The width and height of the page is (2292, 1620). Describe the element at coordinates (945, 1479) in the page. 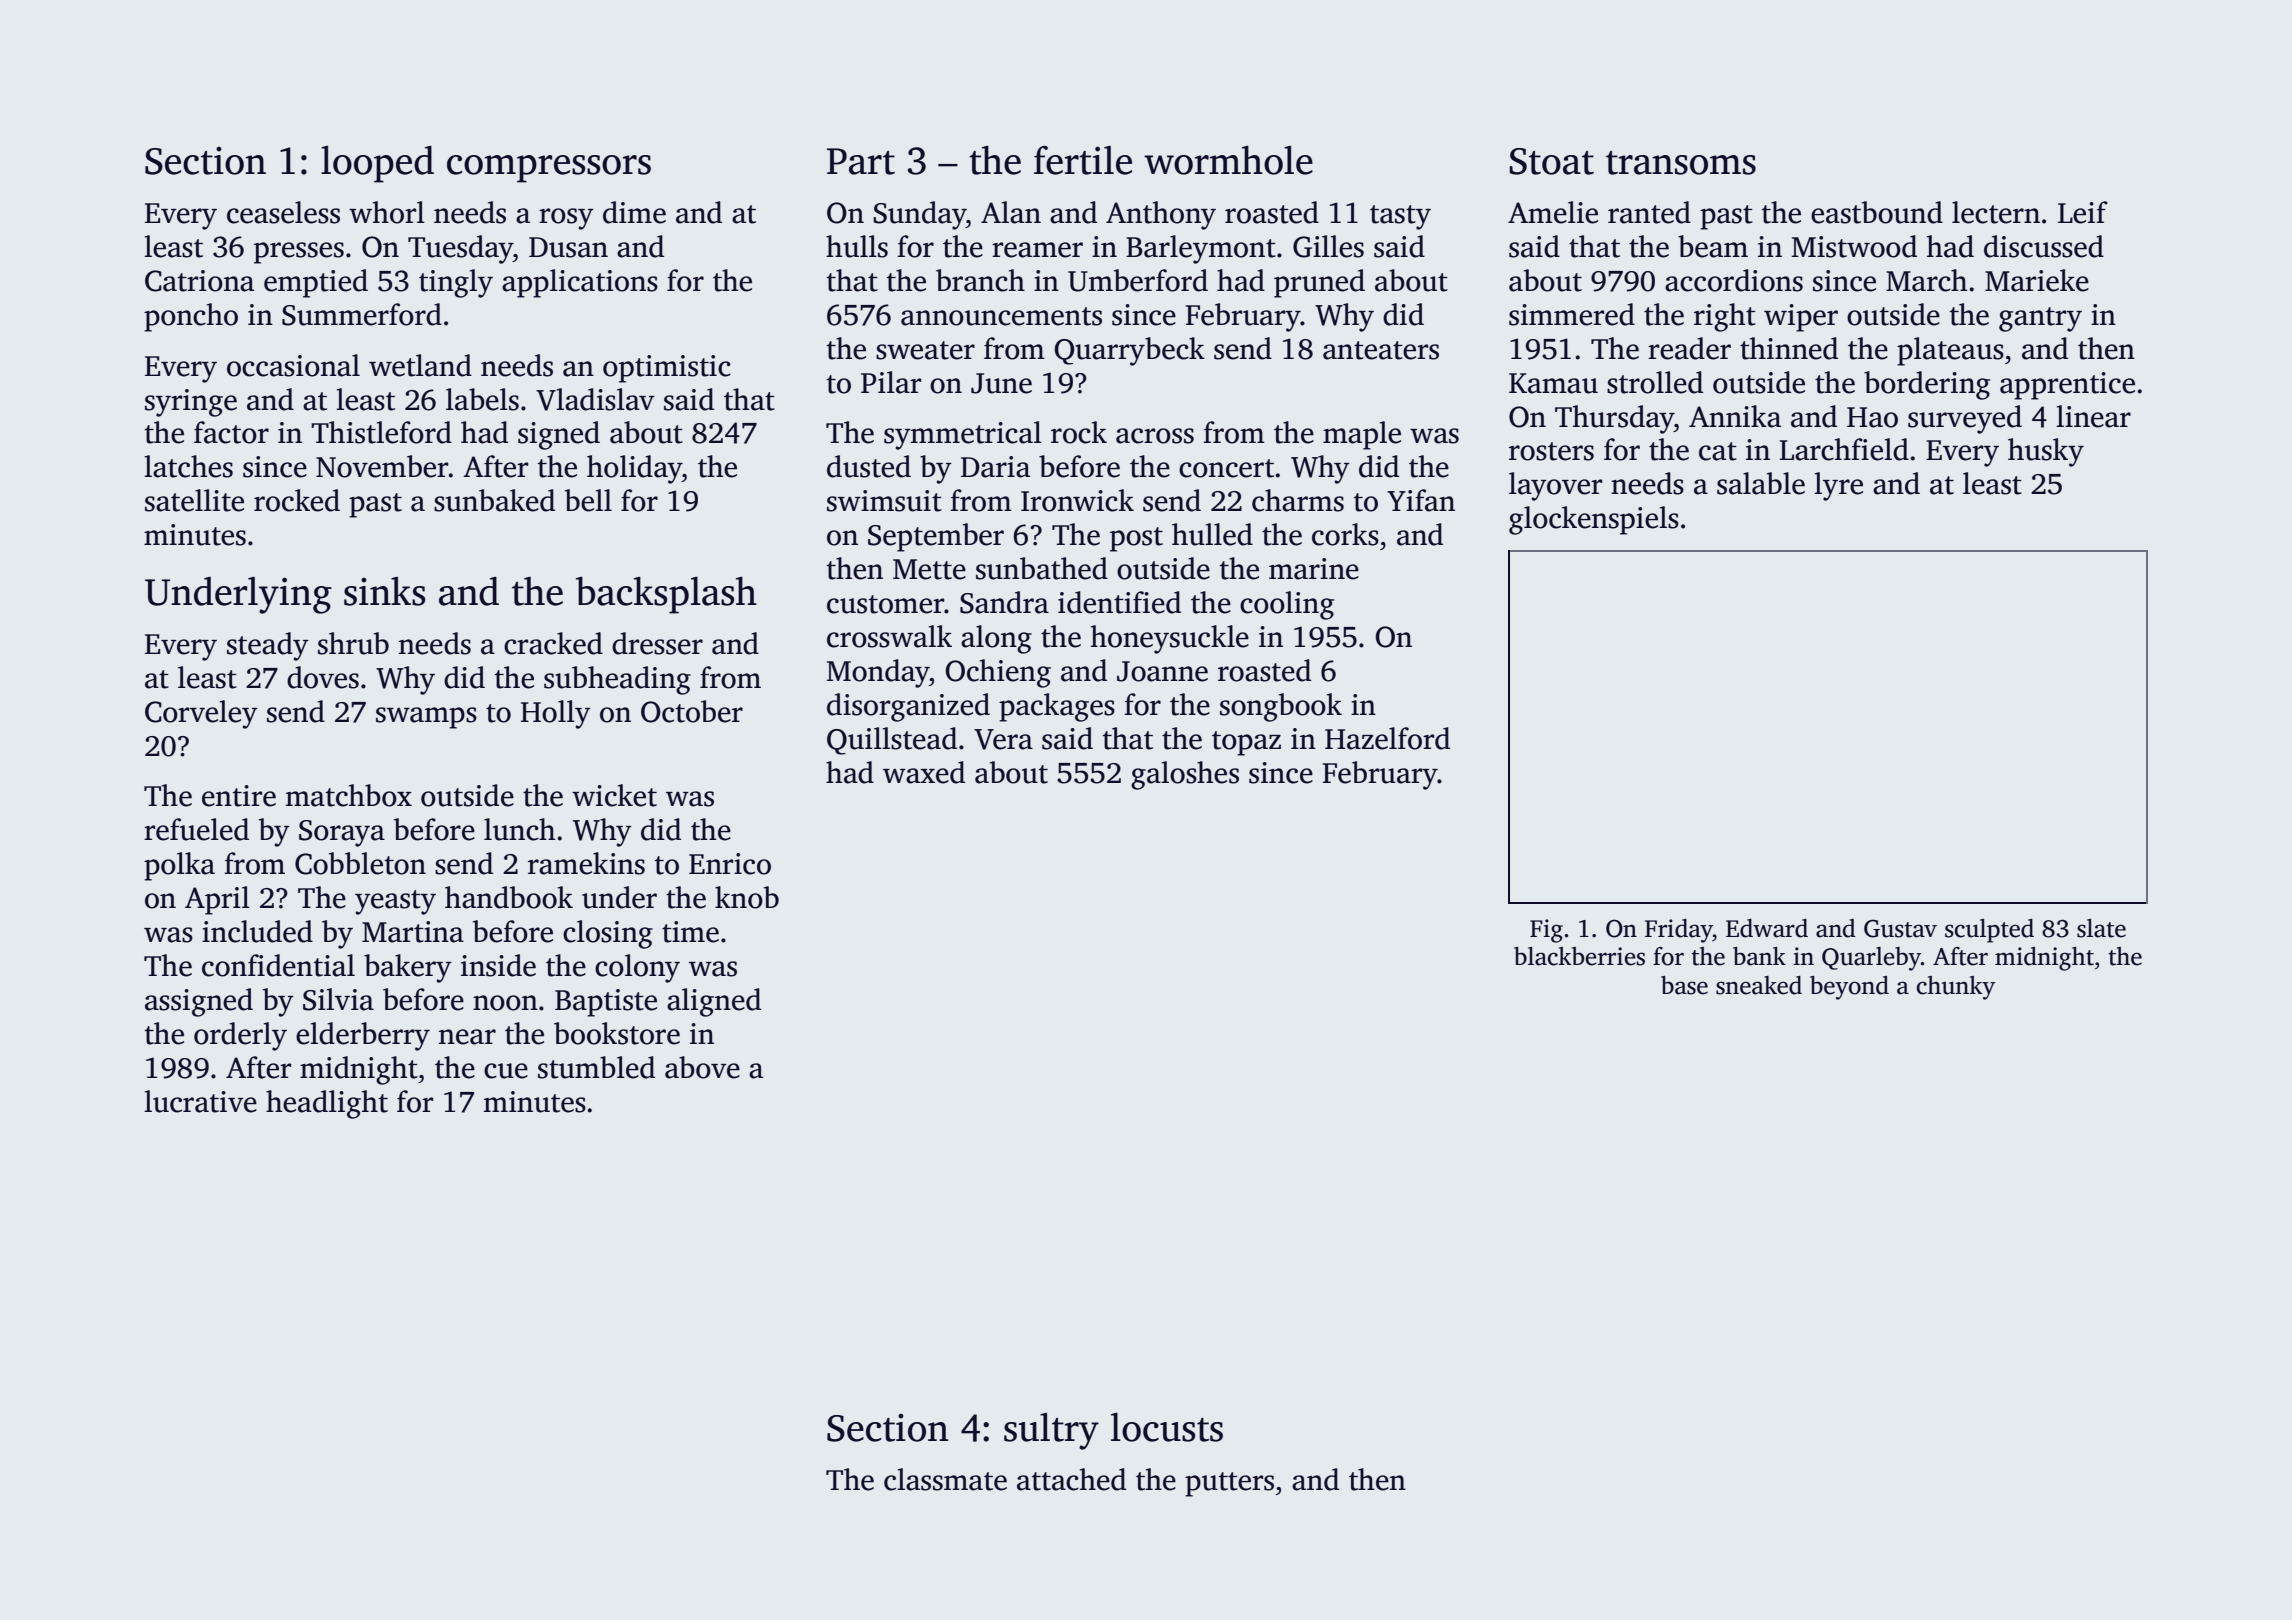

I see `classmate` at that location.
